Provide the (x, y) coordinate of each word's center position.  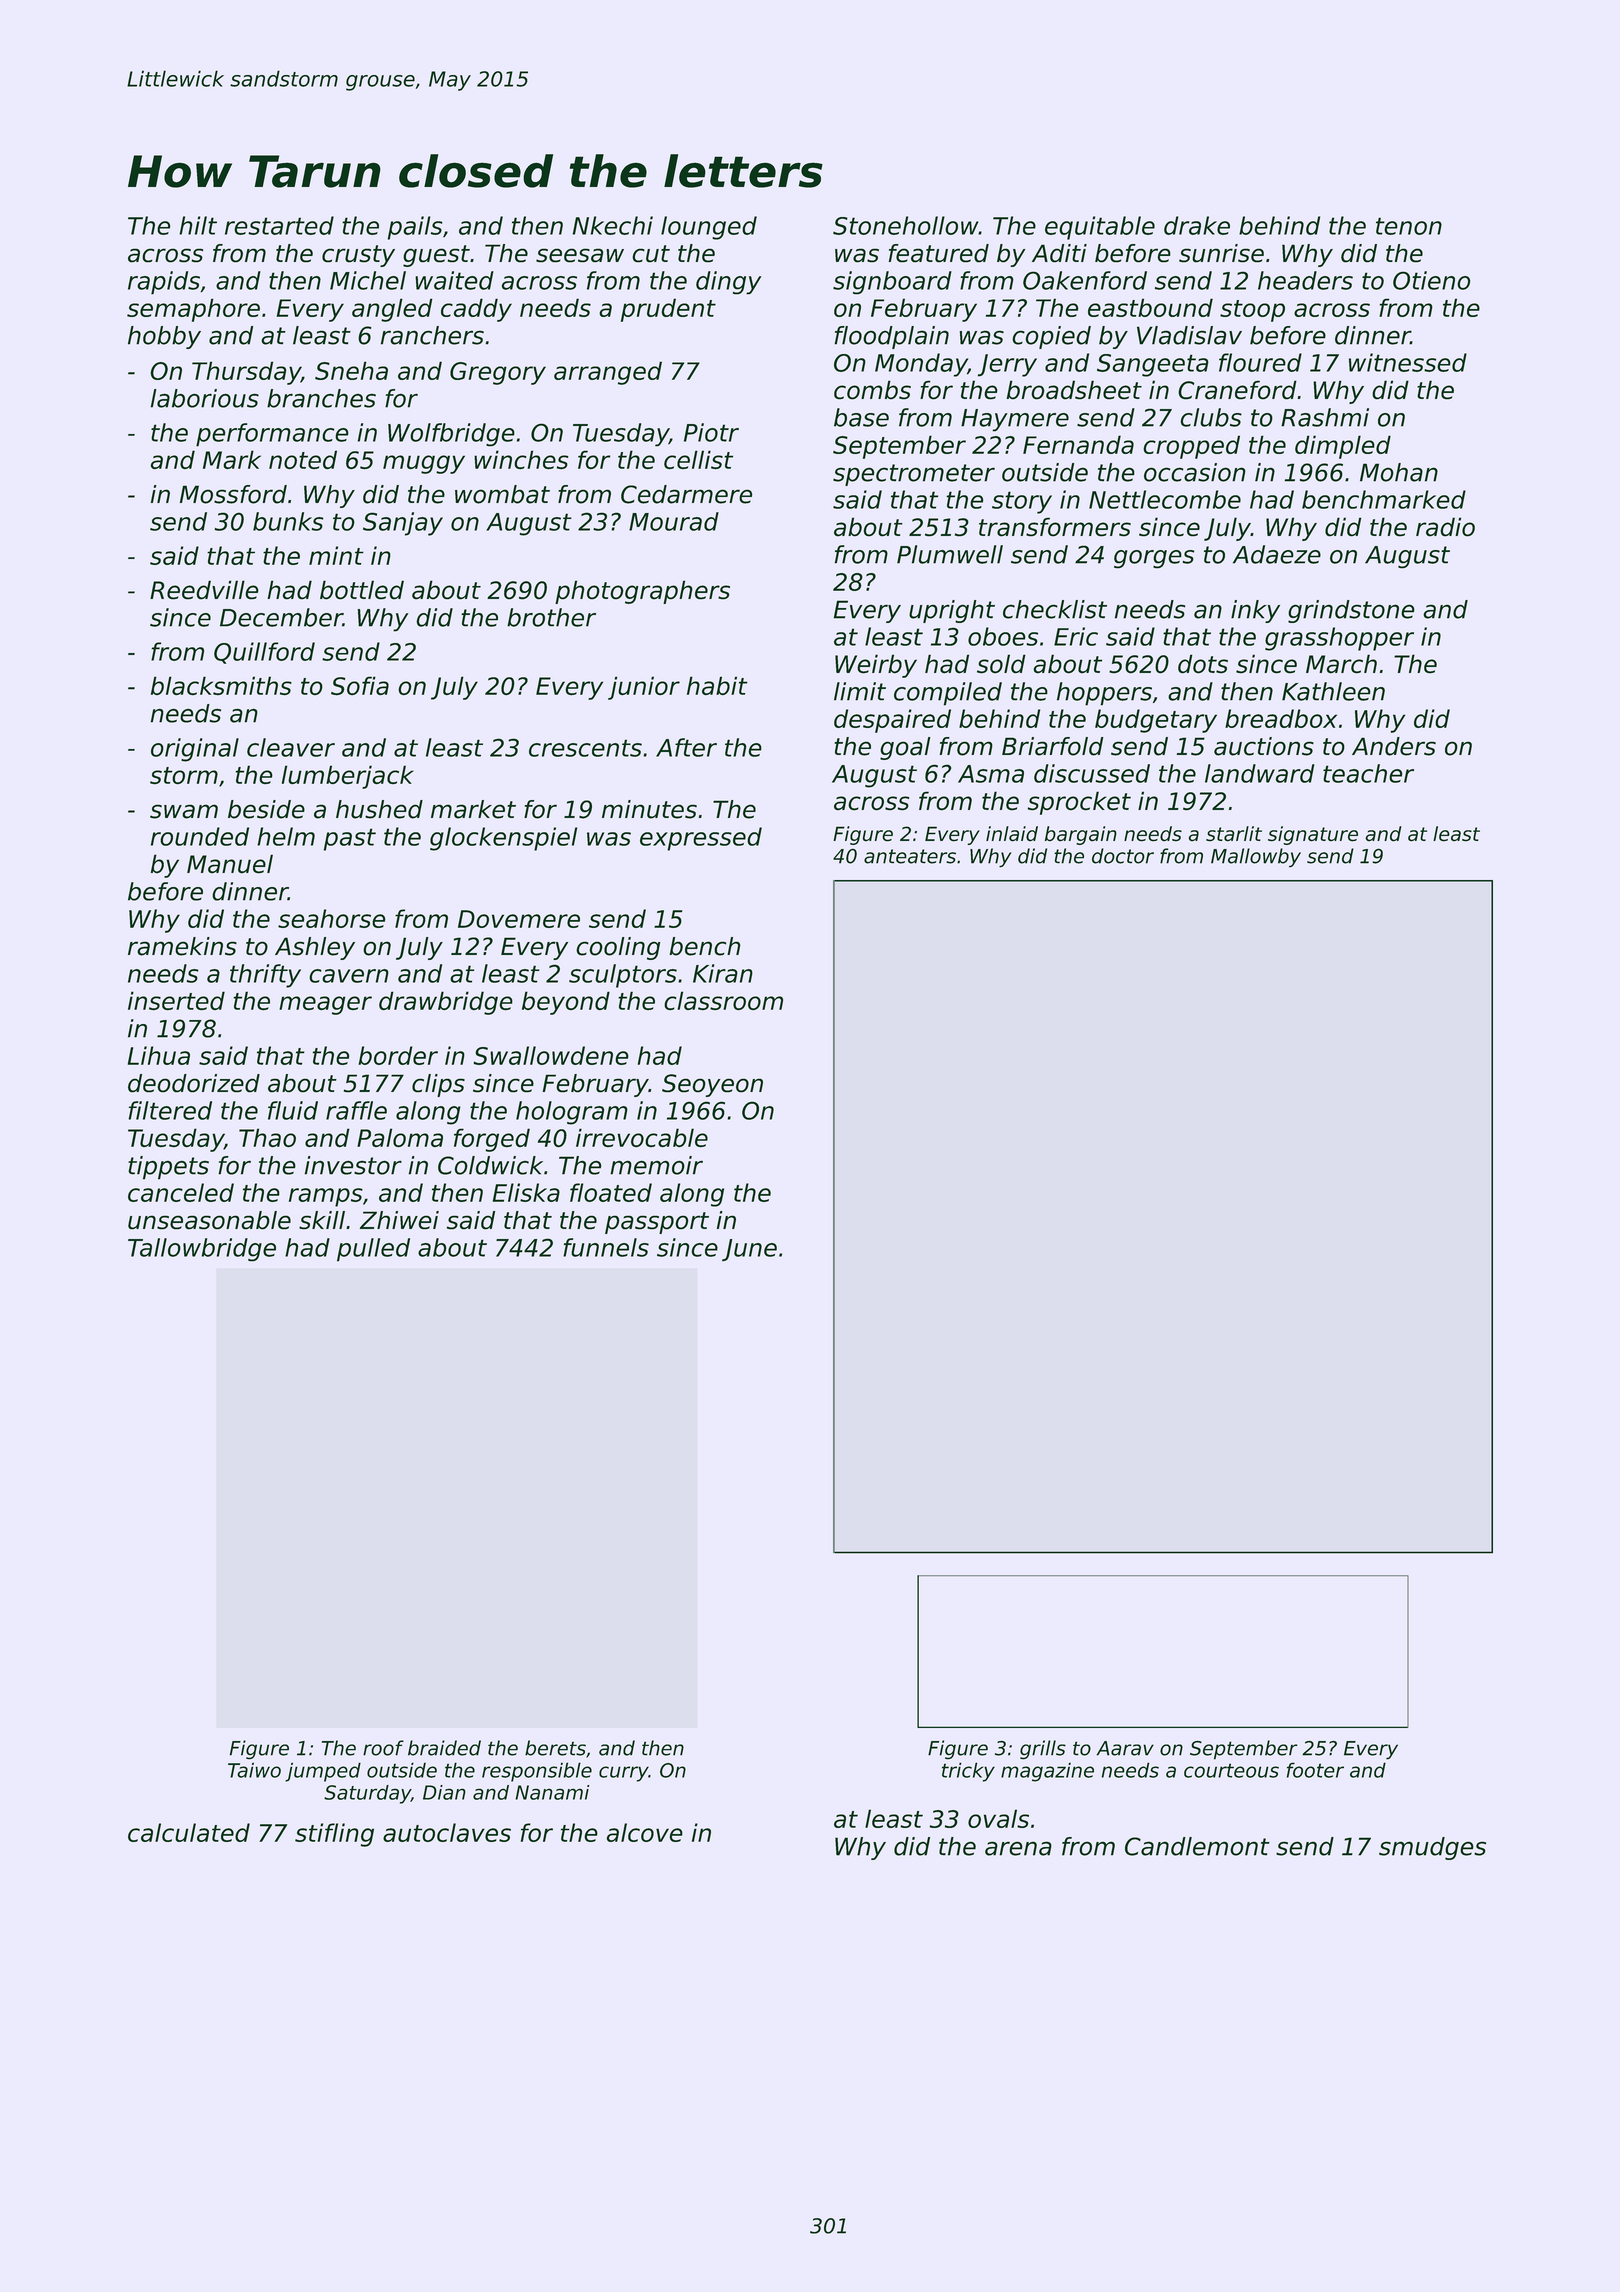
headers (1305, 280)
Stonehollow (906, 225)
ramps (326, 1197)
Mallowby (1256, 858)
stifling (334, 1835)
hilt (198, 225)
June (749, 1250)
